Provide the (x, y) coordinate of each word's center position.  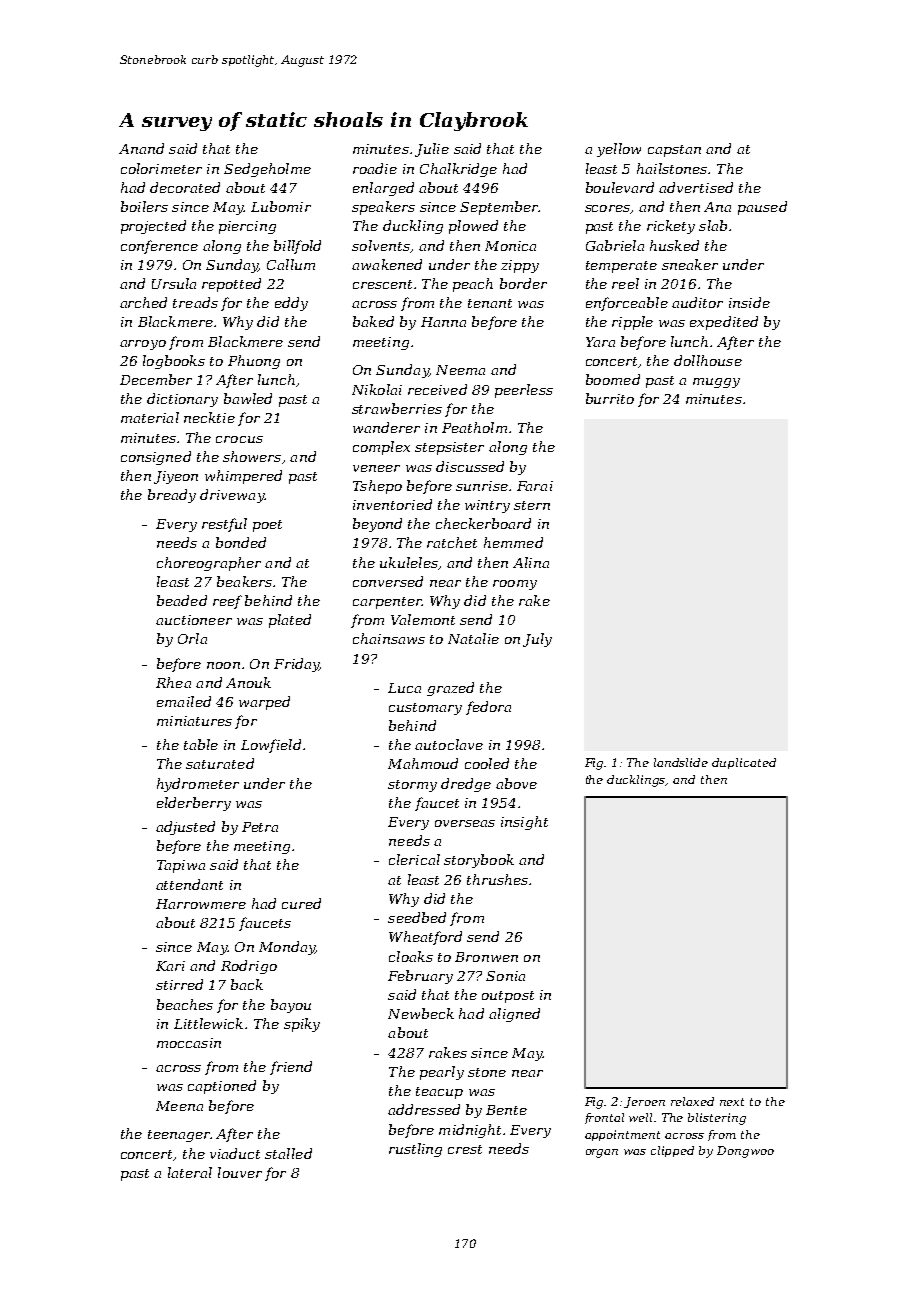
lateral (190, 1172)
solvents (381, 245)
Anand (141, 148)
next (732, 1102)
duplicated (744, 763)
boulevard (620, 187)
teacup (439, 1093)
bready (172, 496)
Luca (404, 688)
